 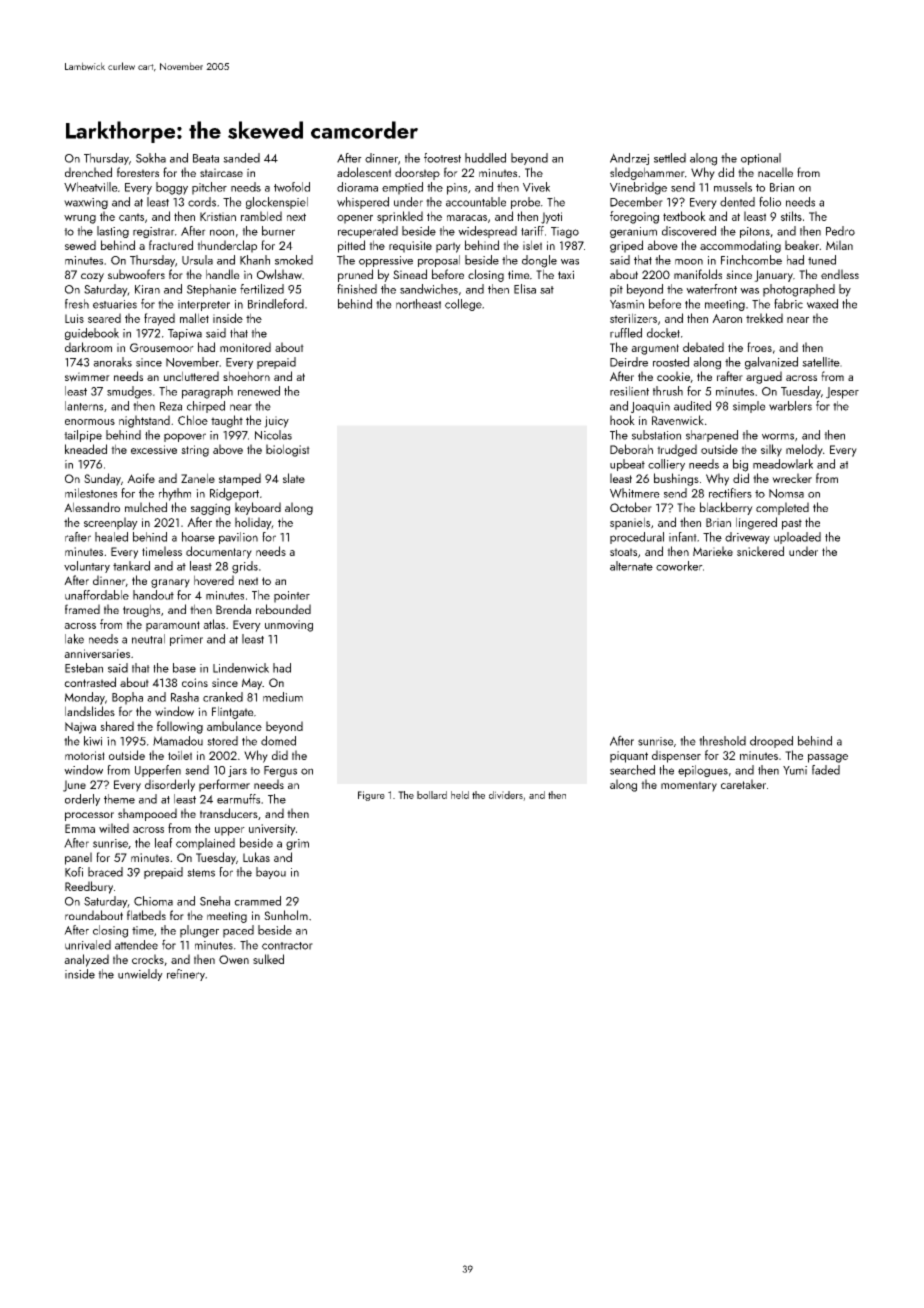 I want to click on Sneha, so click(x=215, y=901).
